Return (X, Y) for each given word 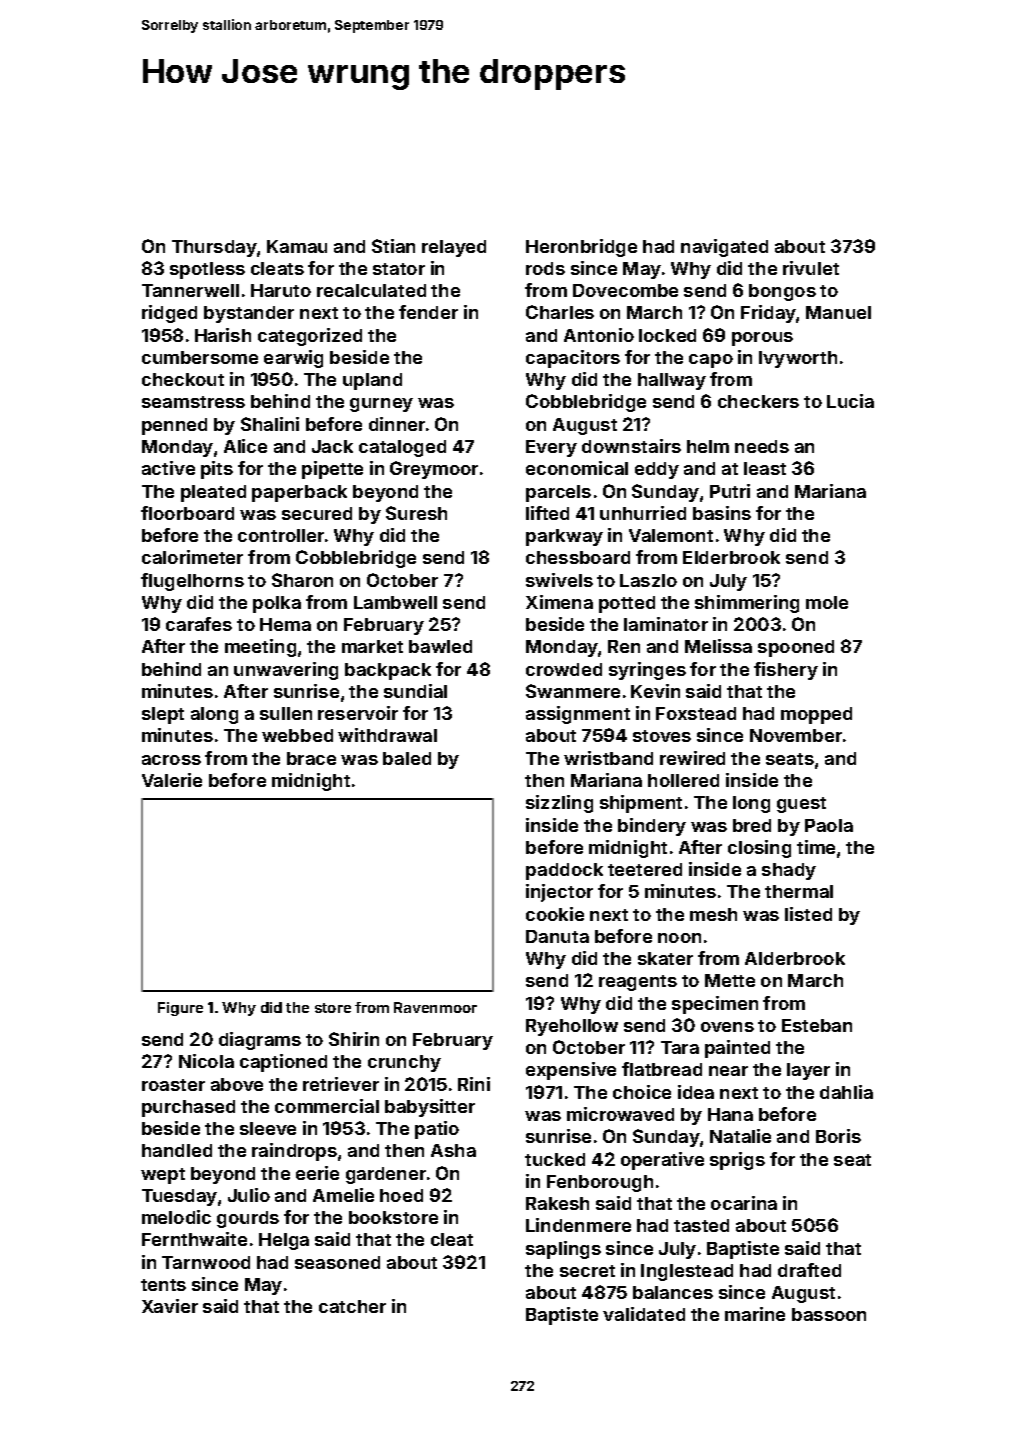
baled (407, 758)
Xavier (170, 1306)
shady (789, 871)
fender (428, 312)
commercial (327, 1106)
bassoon (829, 1314)
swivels (559, 580)
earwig (293, 359)
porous (762, 339)
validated (644, 1314)
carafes (199, 624)
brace (311, 758)
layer (808, 1071)
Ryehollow (572, 1027)
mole (827, 602)
